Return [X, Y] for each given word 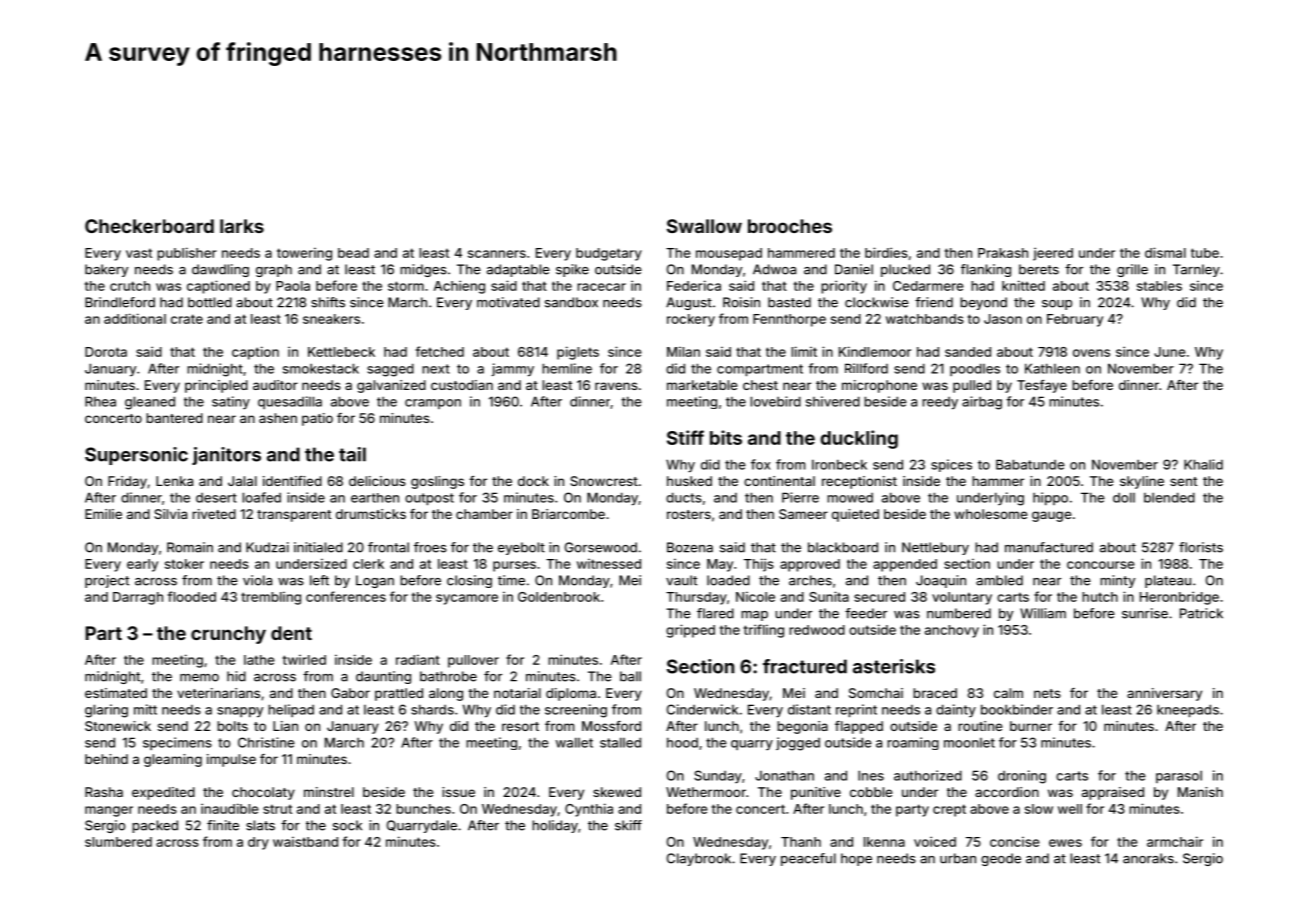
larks [242, 226]
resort [520, 726]
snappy [240, 712]
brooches [790, 226]
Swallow [704, 226]
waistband [305, 842]
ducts [684, 497]
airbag [982, 403]
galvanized [391, 386]
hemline [567, 368]
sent [1183, 481]
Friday [127, 482]
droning [1022, 777]
